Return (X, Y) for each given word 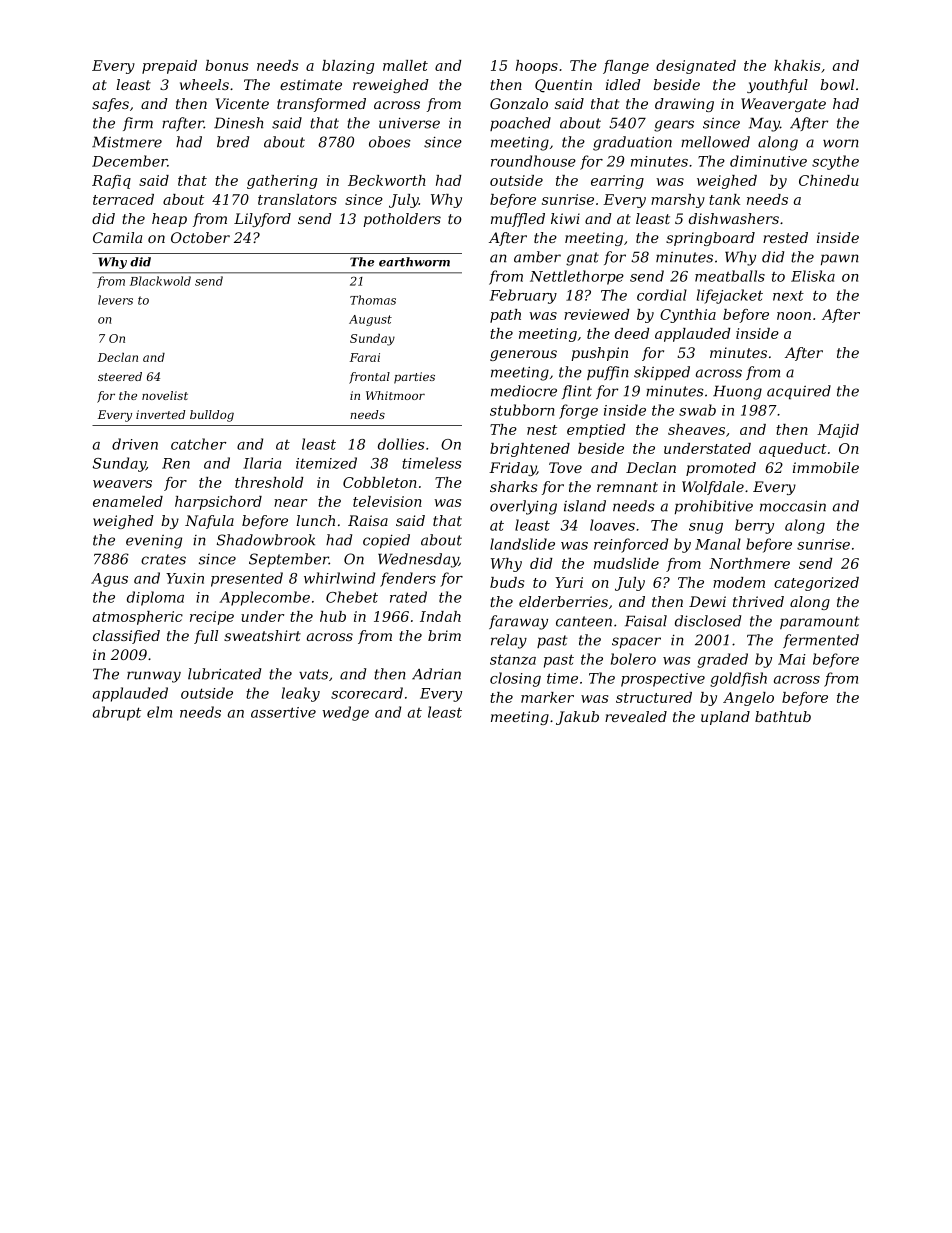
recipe (212, 618)
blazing (348, 67)
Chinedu (829, 180)
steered (120, 376)
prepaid (169, 67)
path (505, 316)
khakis (797, 65)
